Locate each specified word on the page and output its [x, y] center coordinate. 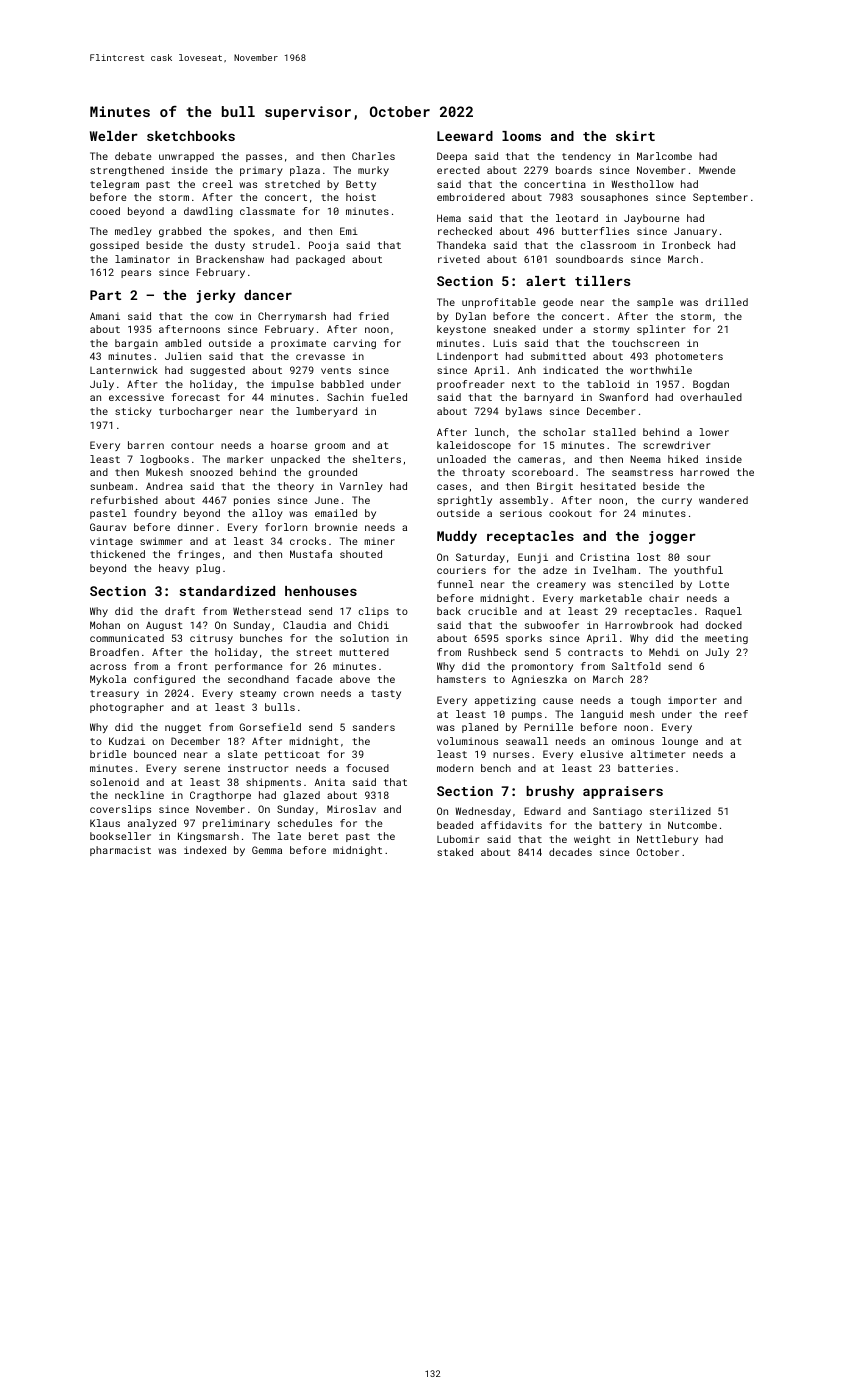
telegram [114, 185]
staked [455, 852]
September [720, 198]
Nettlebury [667, 840]
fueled [389, 397]
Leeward [465, 136]
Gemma [267, 850]
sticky [133, 412]
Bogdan [711, 385]
